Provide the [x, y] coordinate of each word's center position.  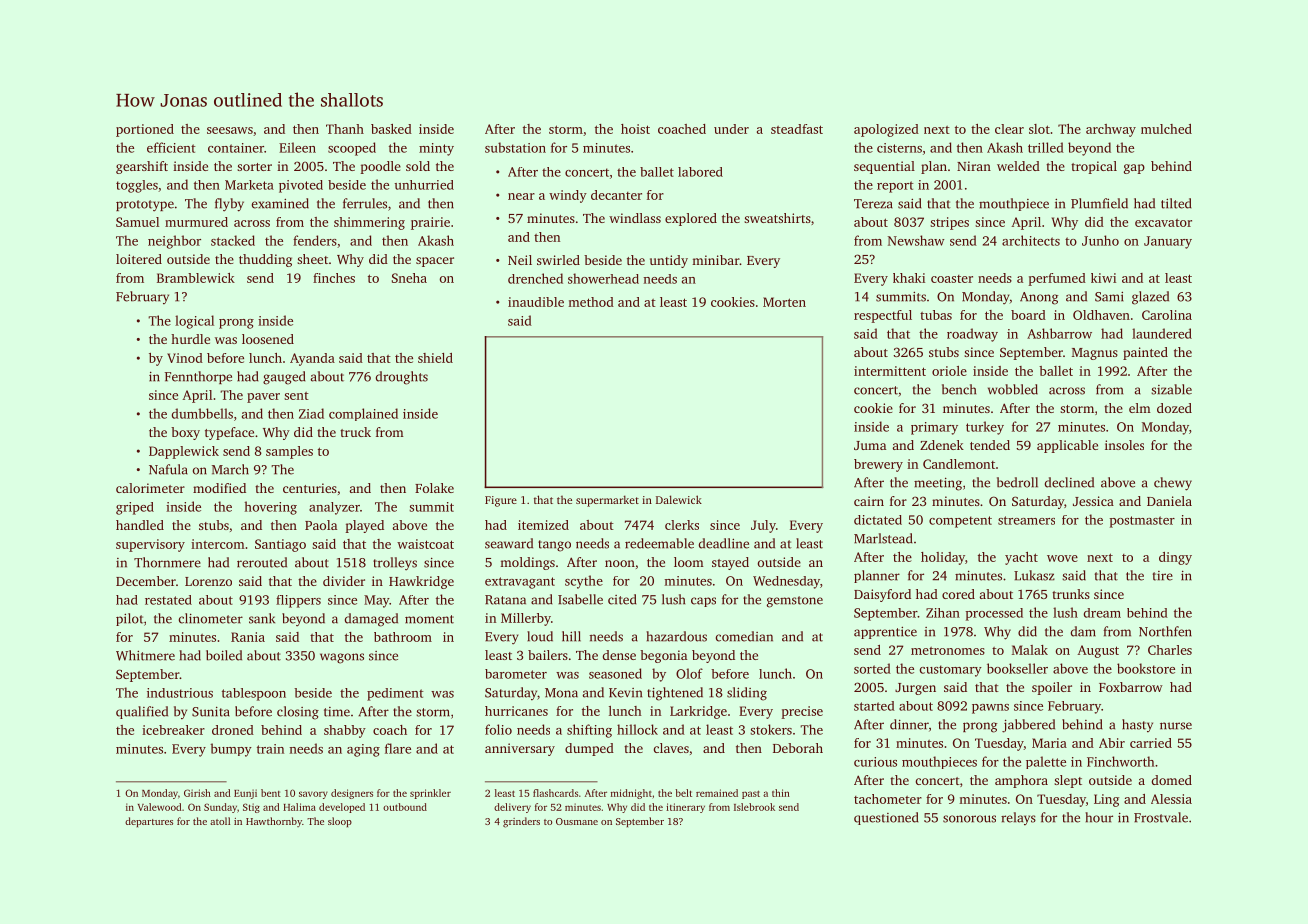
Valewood [159, 807]
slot [1039, 129]
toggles [137, 186]
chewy [1173, 484]
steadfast [797, 129]
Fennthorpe [198, 377]
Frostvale [1161, 817]
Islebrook [754, 807]
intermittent [890, 371]
